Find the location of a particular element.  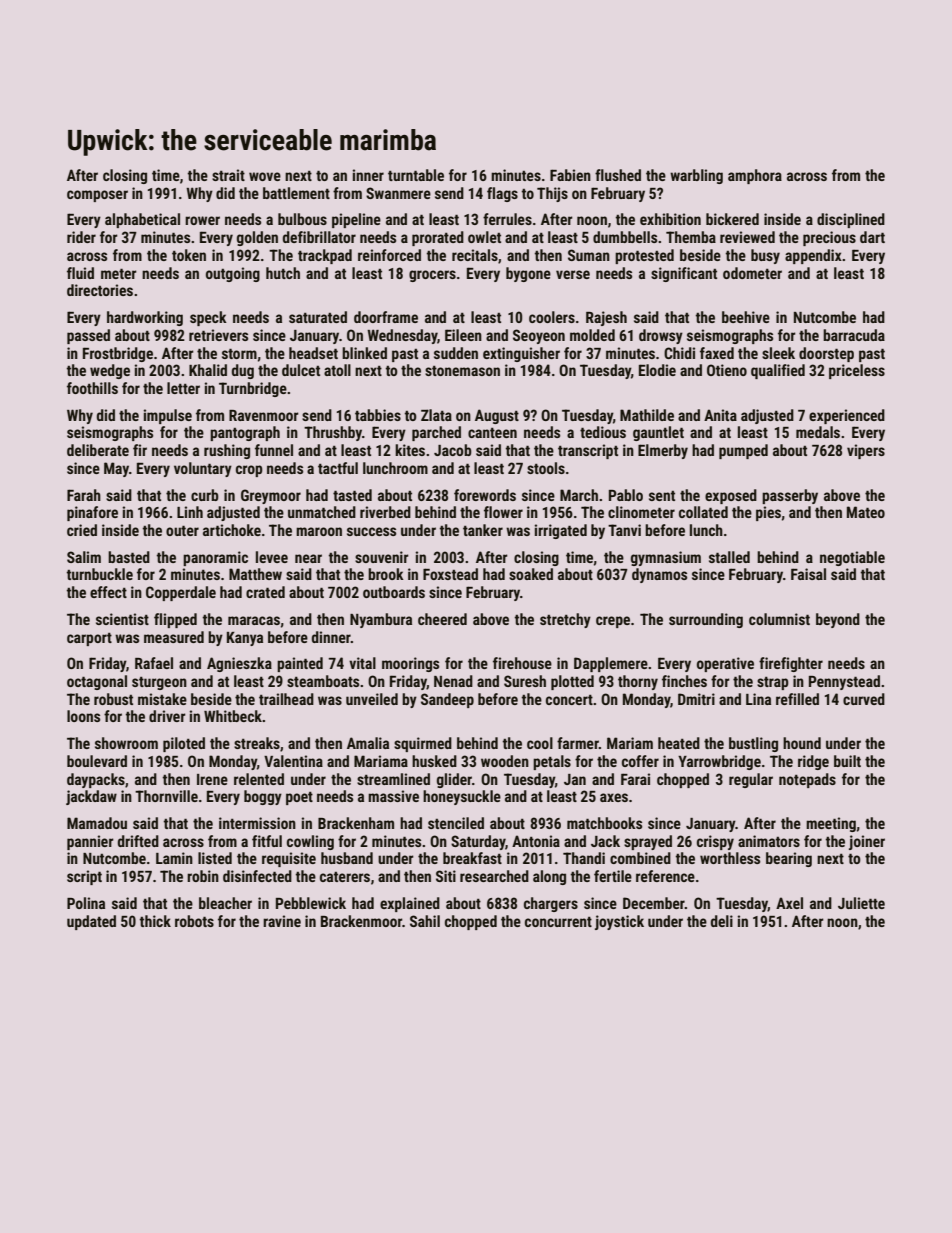

appendix is located at coordinates (813, 256).
